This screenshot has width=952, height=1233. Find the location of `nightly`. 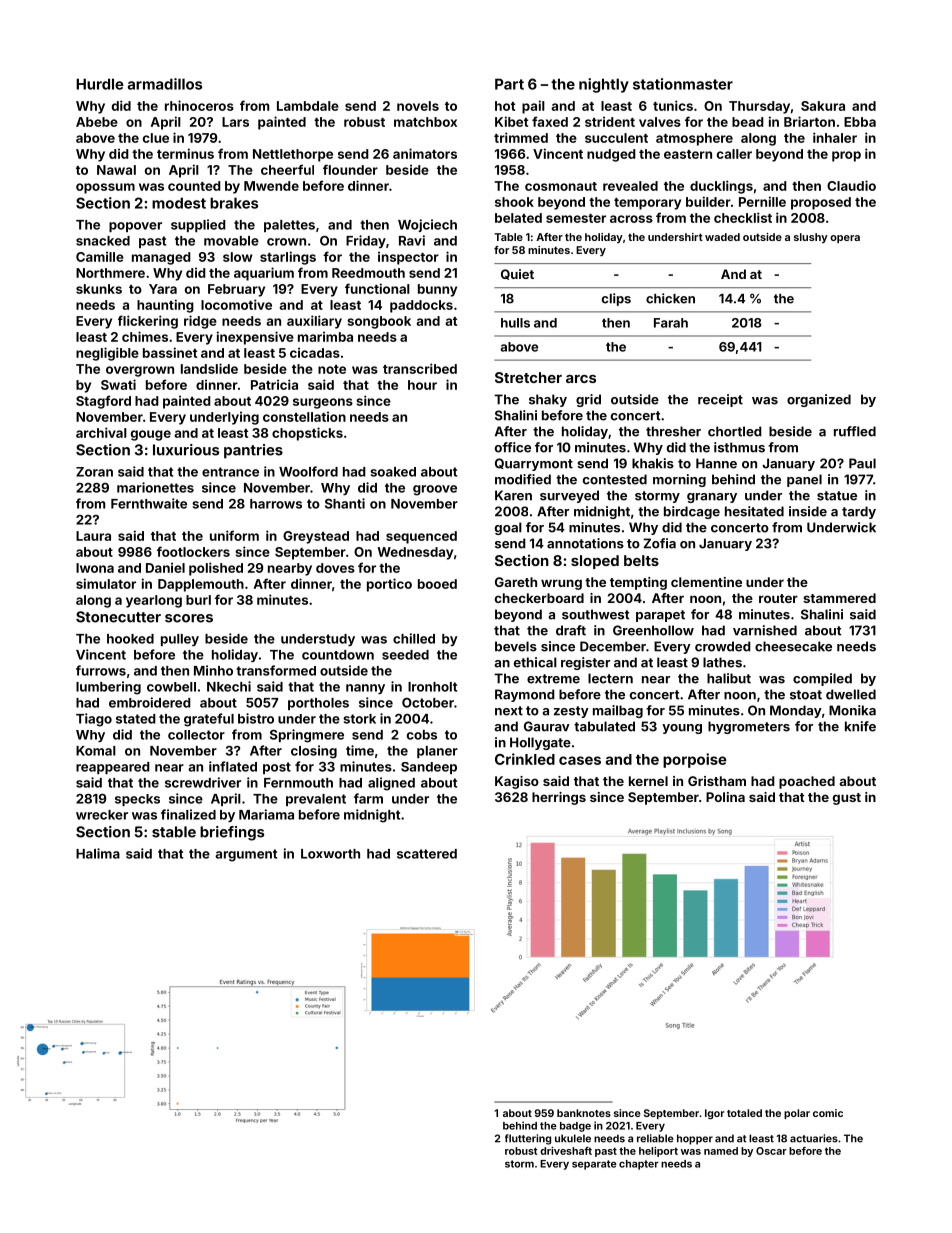

nightly is located at coordinates (604, 85).
